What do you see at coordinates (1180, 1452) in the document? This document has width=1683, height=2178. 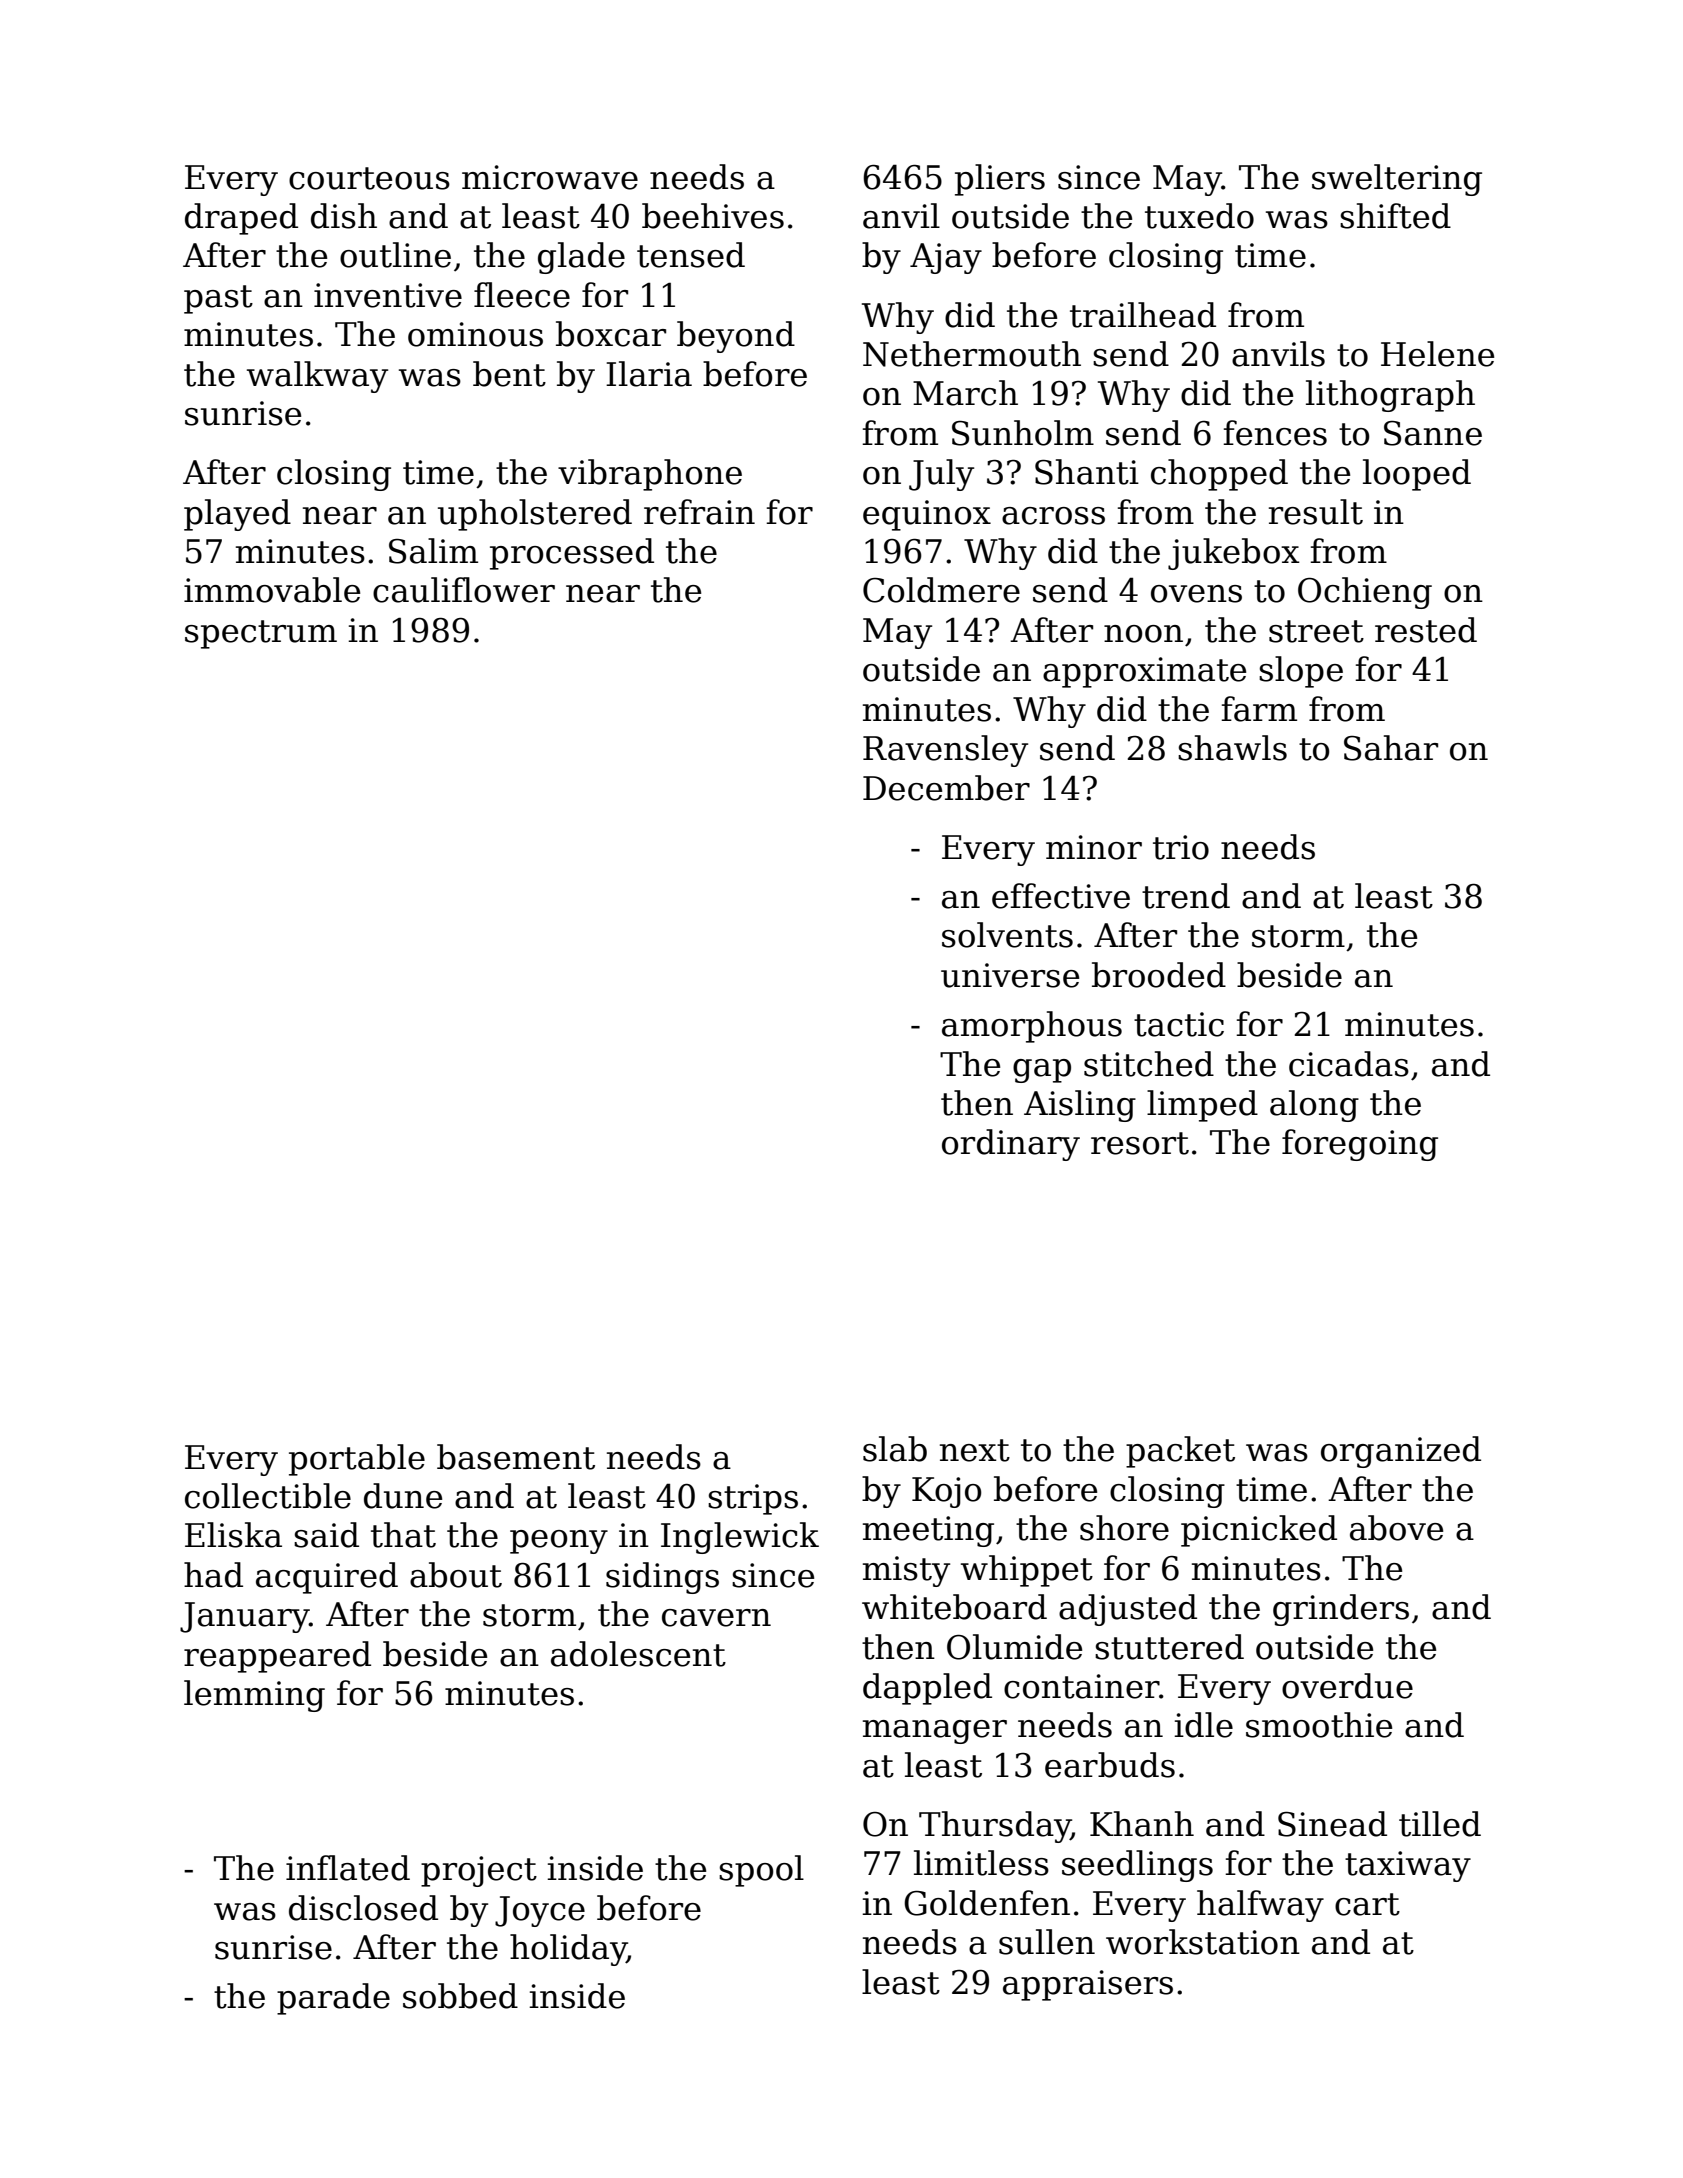 I see `packet` at bounding box center [1180, 1452].
